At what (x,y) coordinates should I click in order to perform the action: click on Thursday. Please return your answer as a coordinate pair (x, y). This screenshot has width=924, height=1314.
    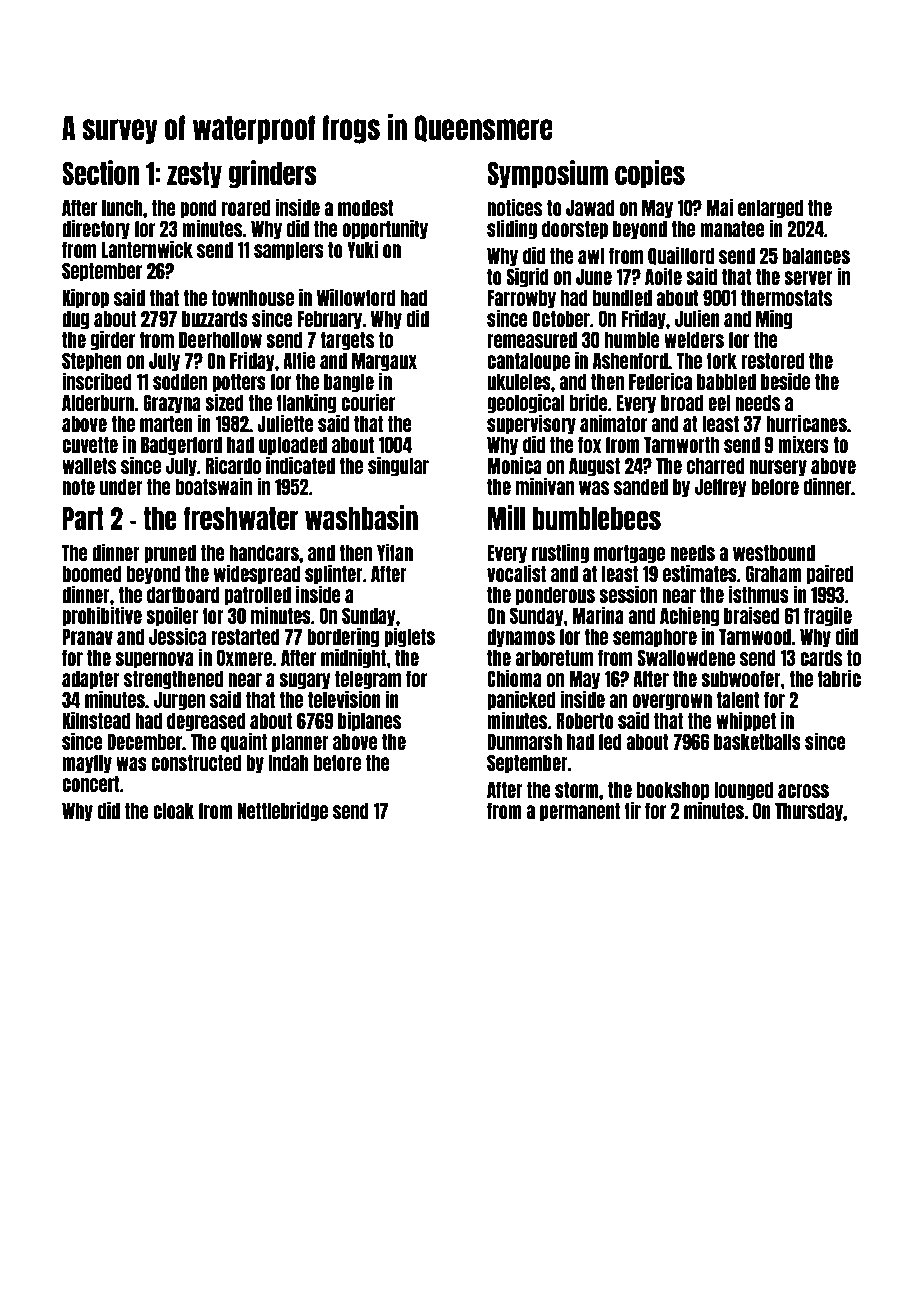
    Looking at the image, I should click on (809, 812).
